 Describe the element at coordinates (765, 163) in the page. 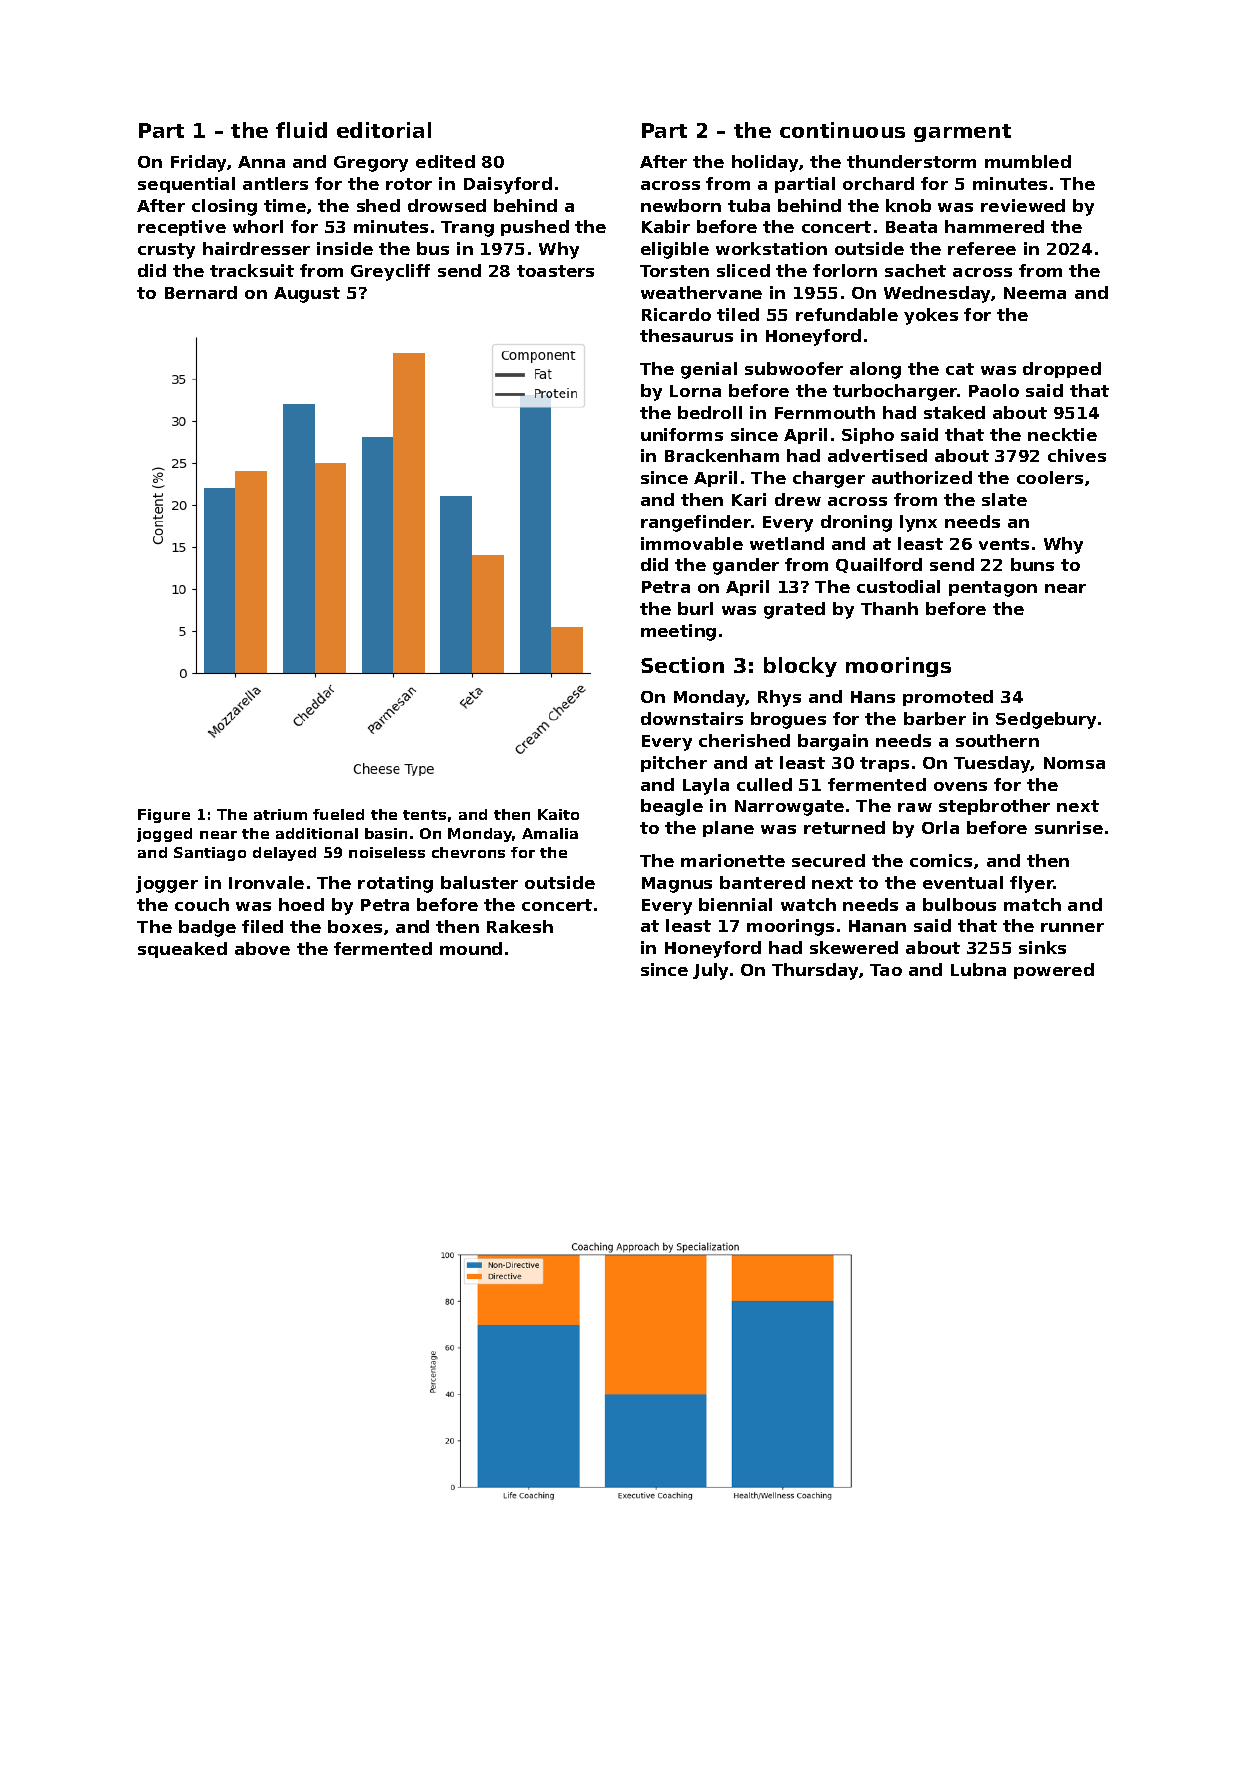

I see `holiday` at that location.
